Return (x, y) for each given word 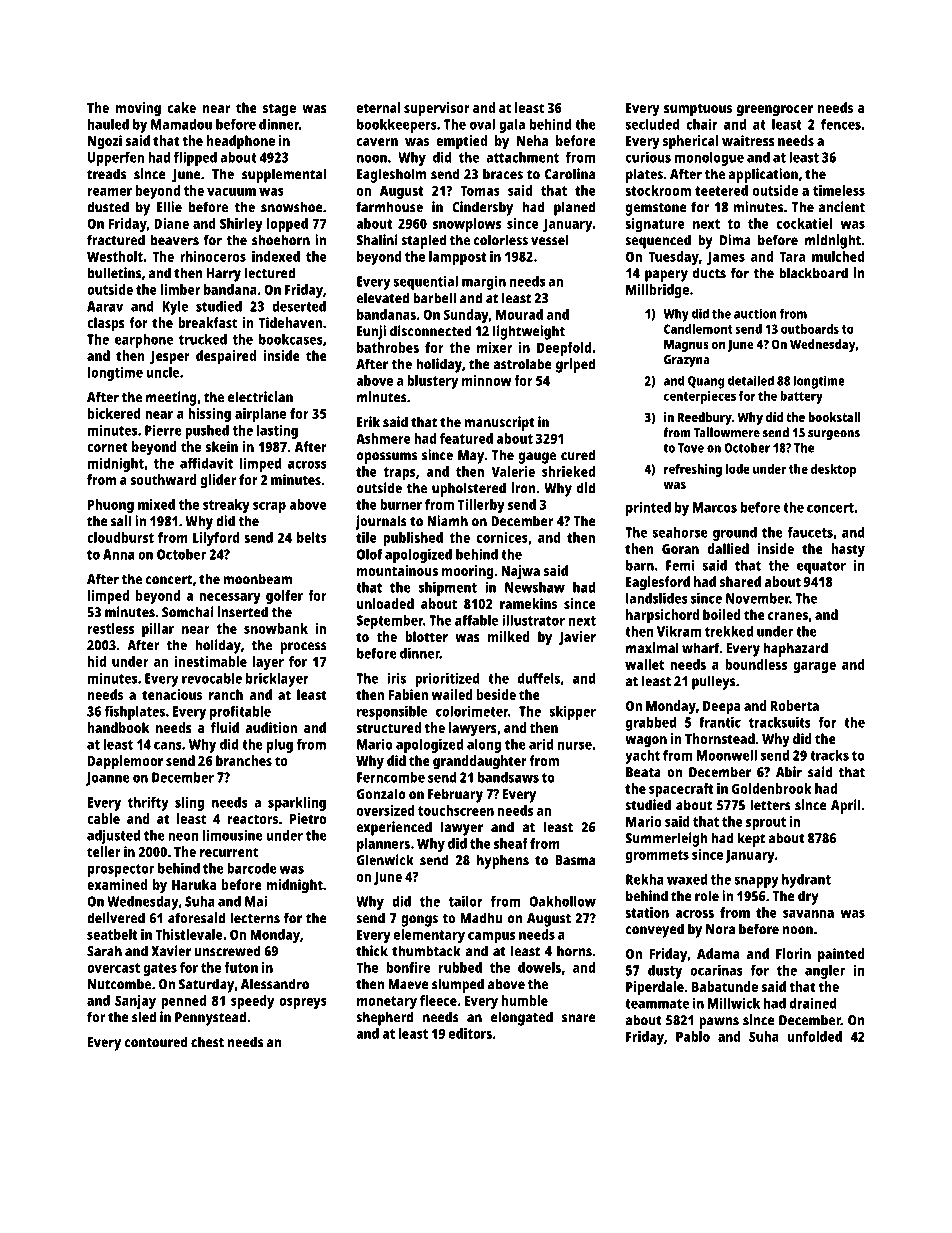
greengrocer (775, 111)
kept (751, 839)
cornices (502, 537)
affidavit (206, 463)
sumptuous (698, 110)
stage (279, 110)
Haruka (194, 884)
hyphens (503, 861)
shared (740, 581)
